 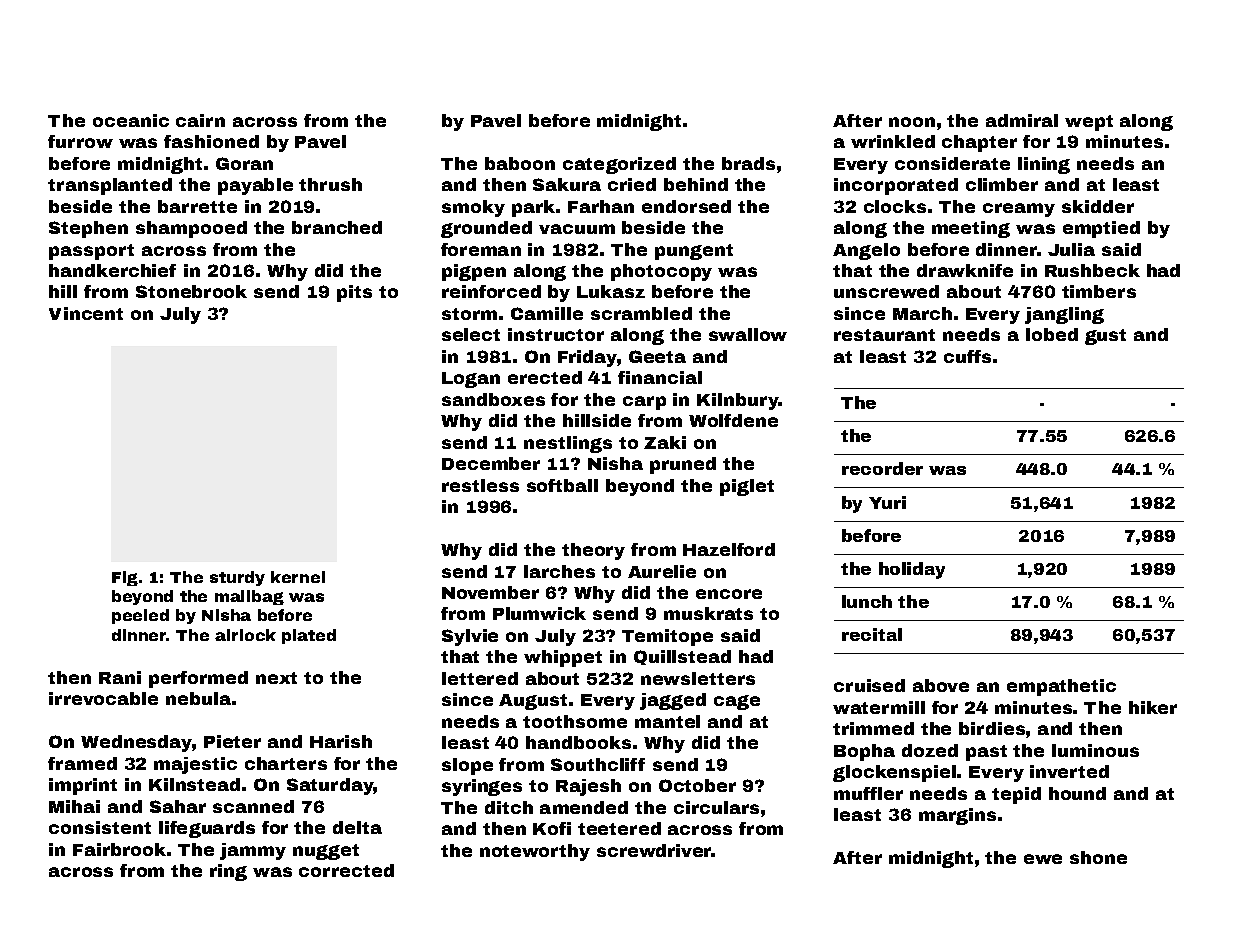 What do you see at coordinates (912, 122) in the document?
I see `noon` at bounding box center [912, 122].
